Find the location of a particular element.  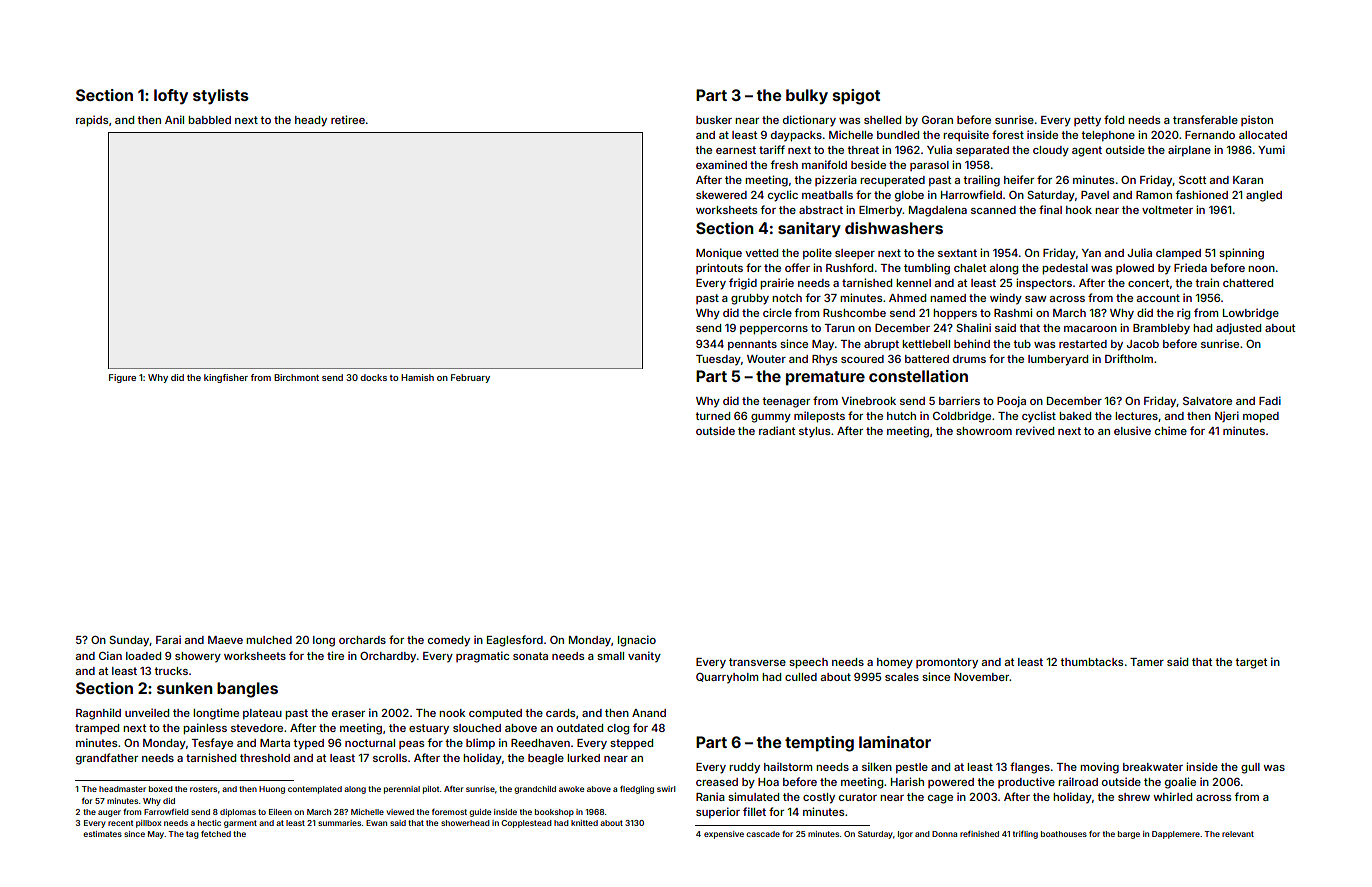

Karan is located at coordinates (1248, 180).
